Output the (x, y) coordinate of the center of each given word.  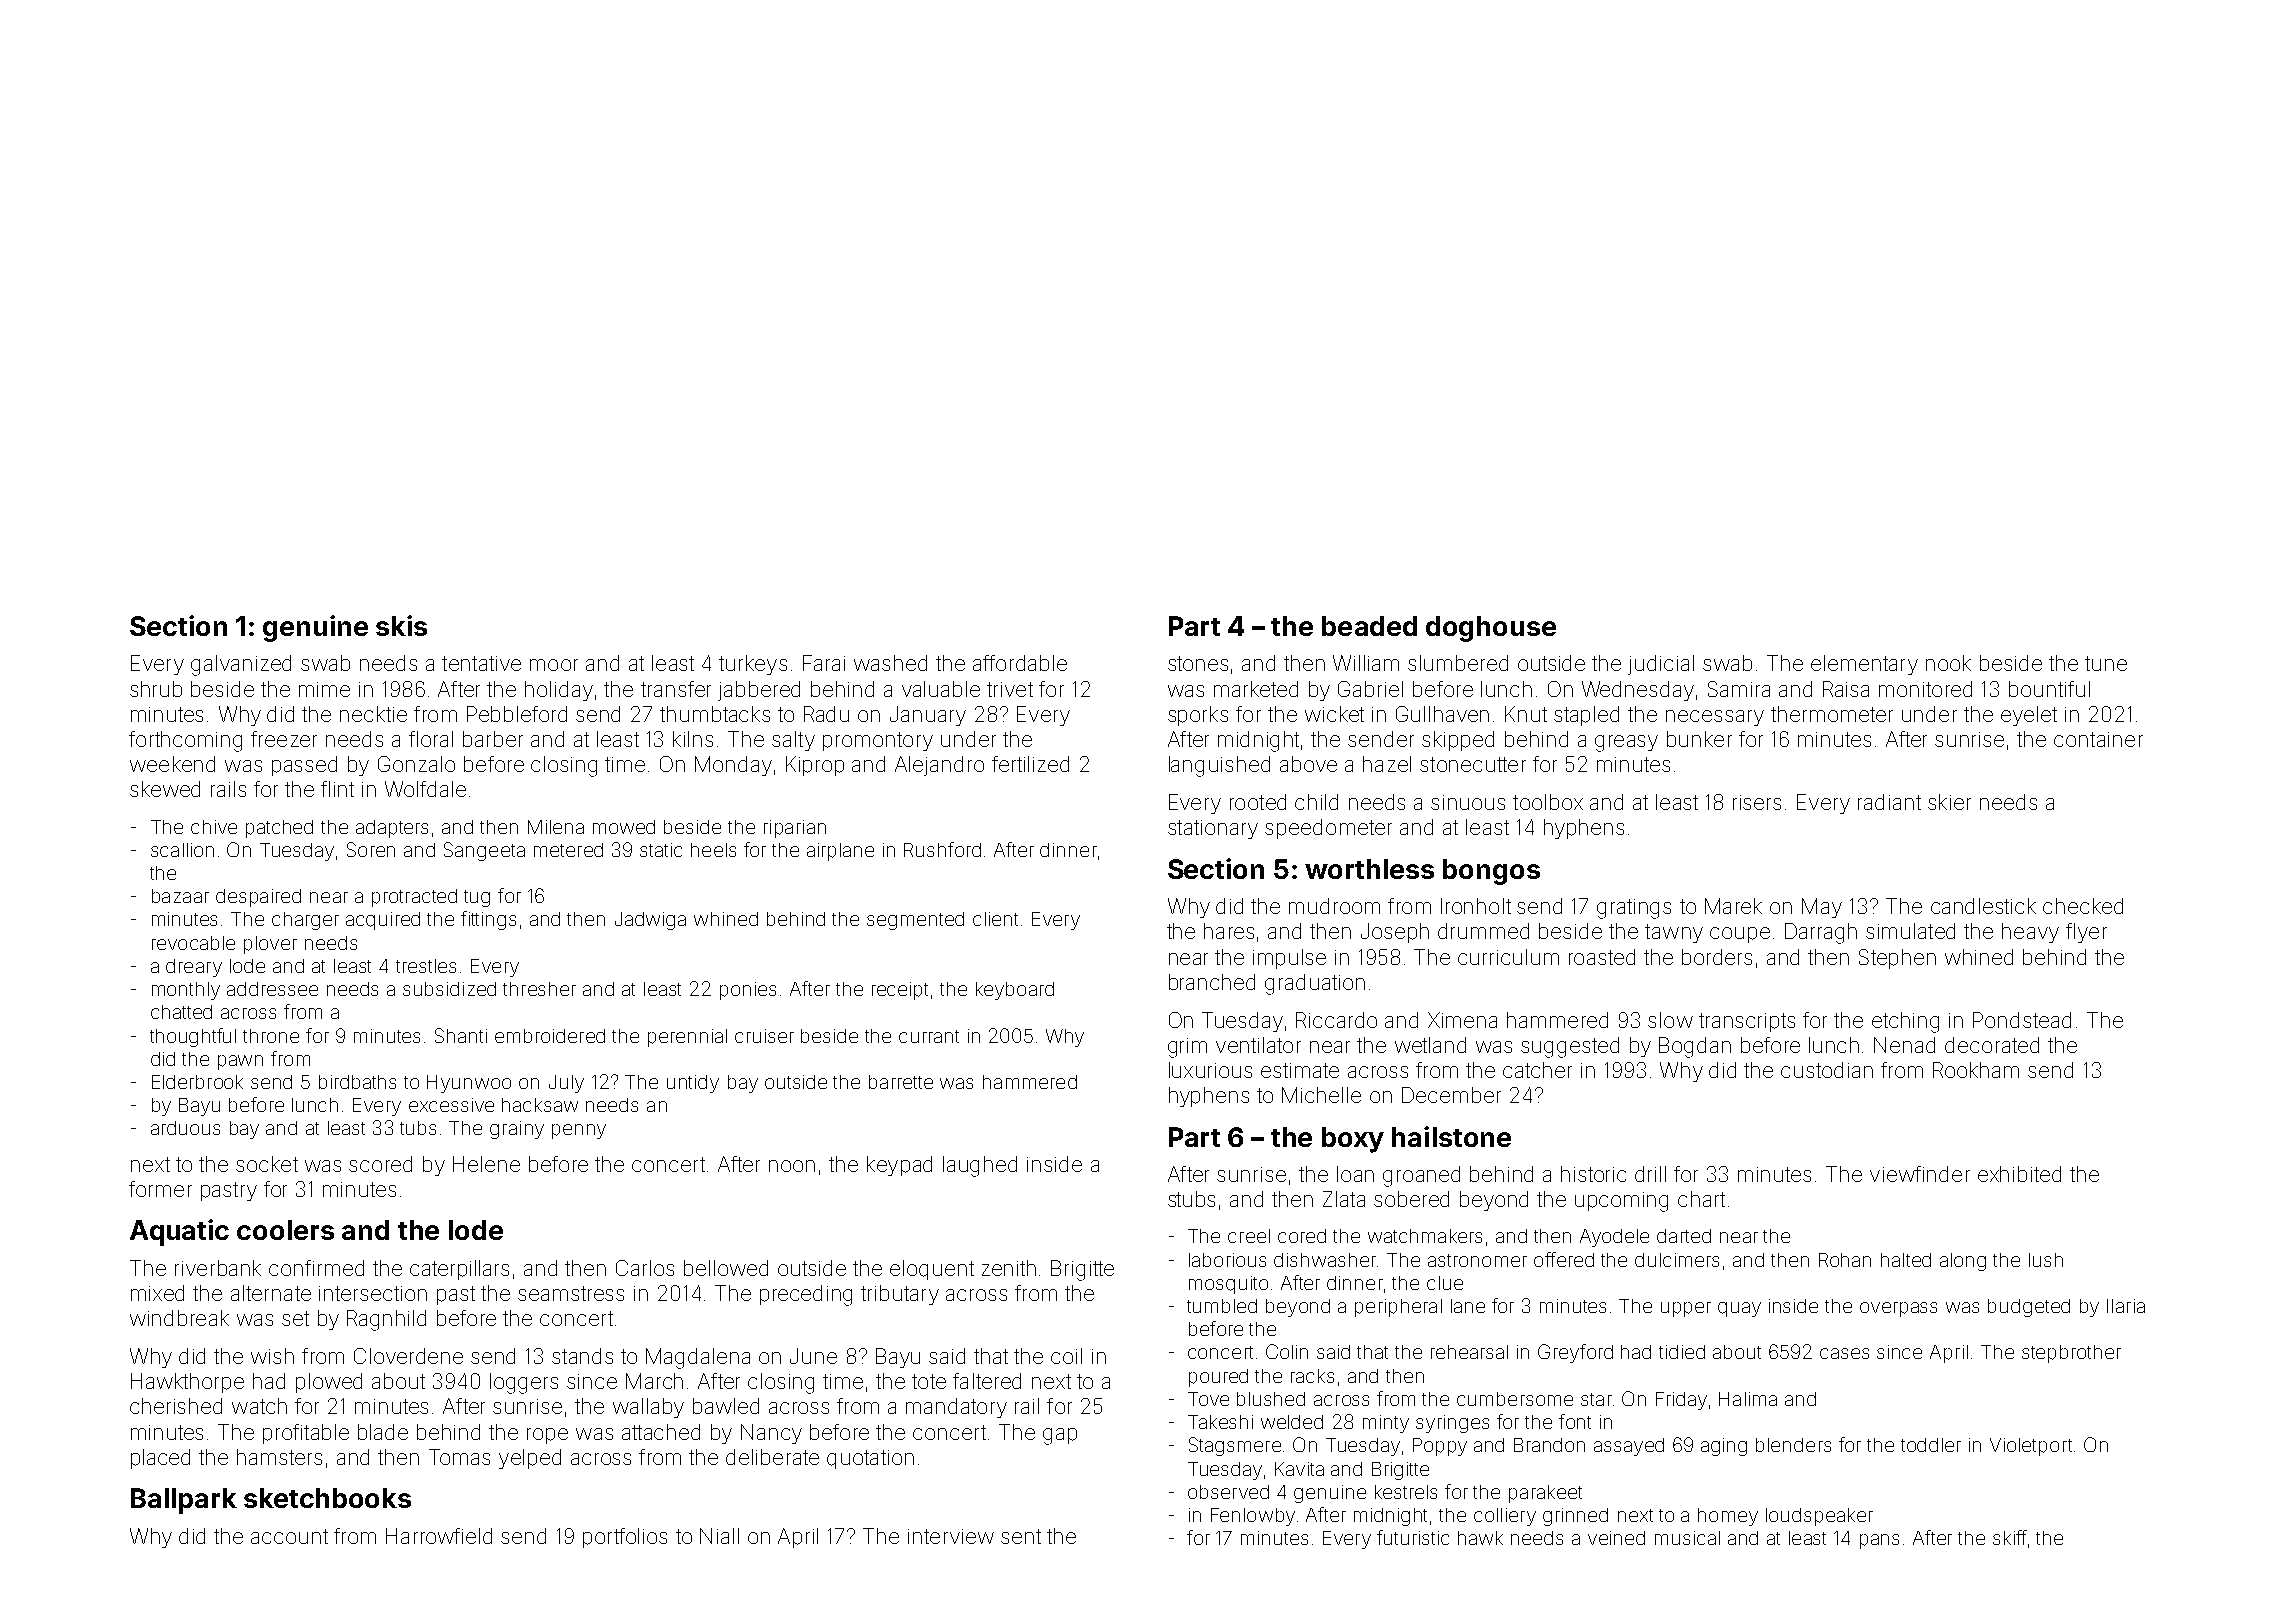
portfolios (625, 1538)
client (995, 919)
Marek (1733, 906)
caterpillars (459, 1270)
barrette (901, 1082)
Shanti (461, 1035)
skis (401, 625)
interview (951, 1536)
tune (2106, 663)
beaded (1369, 626)
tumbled (1222, 1306)
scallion (182, 850)
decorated (1992, 1045)
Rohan (1845, 1260)
